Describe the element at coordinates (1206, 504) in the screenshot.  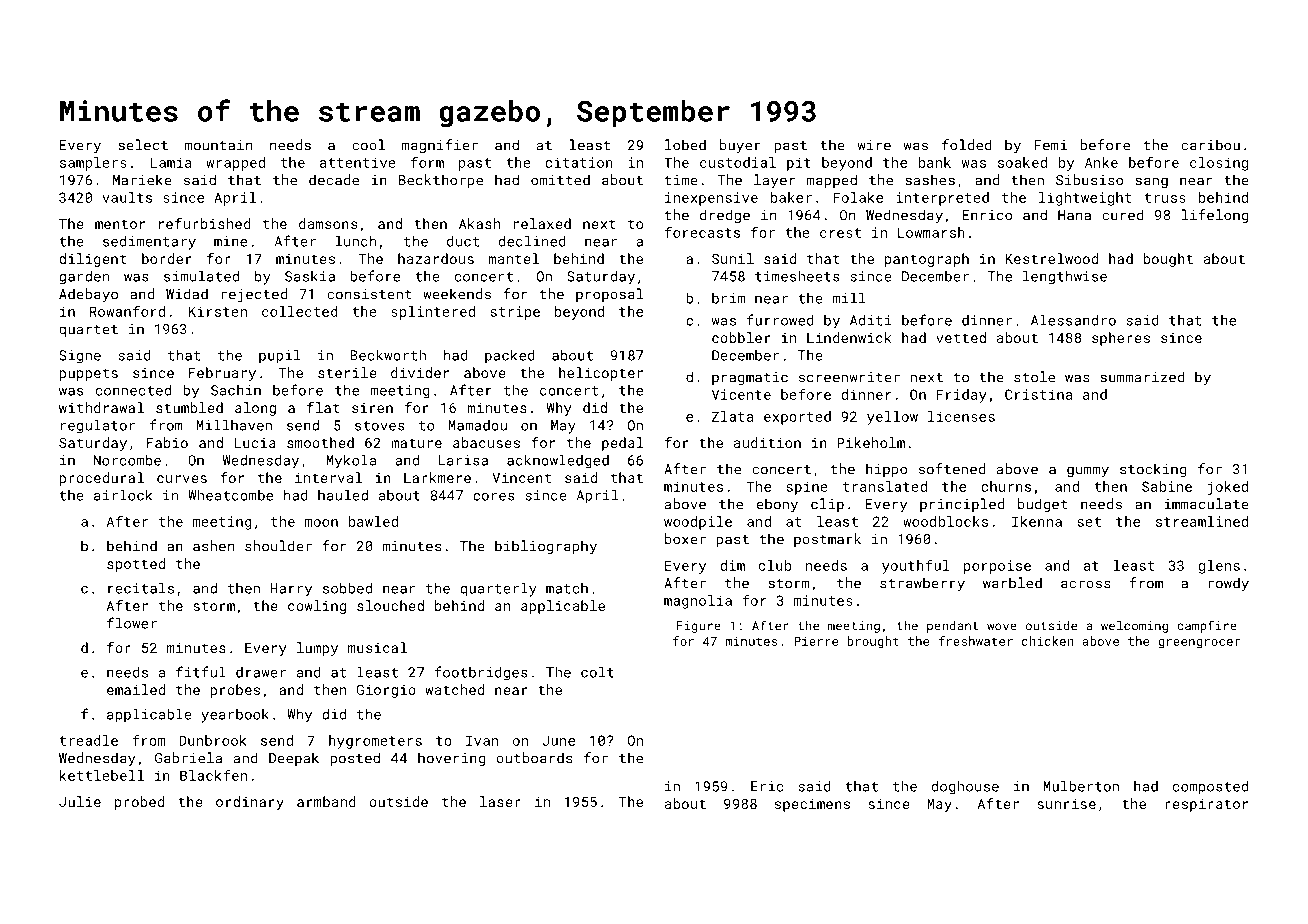
I see `immaculate` at that location.
